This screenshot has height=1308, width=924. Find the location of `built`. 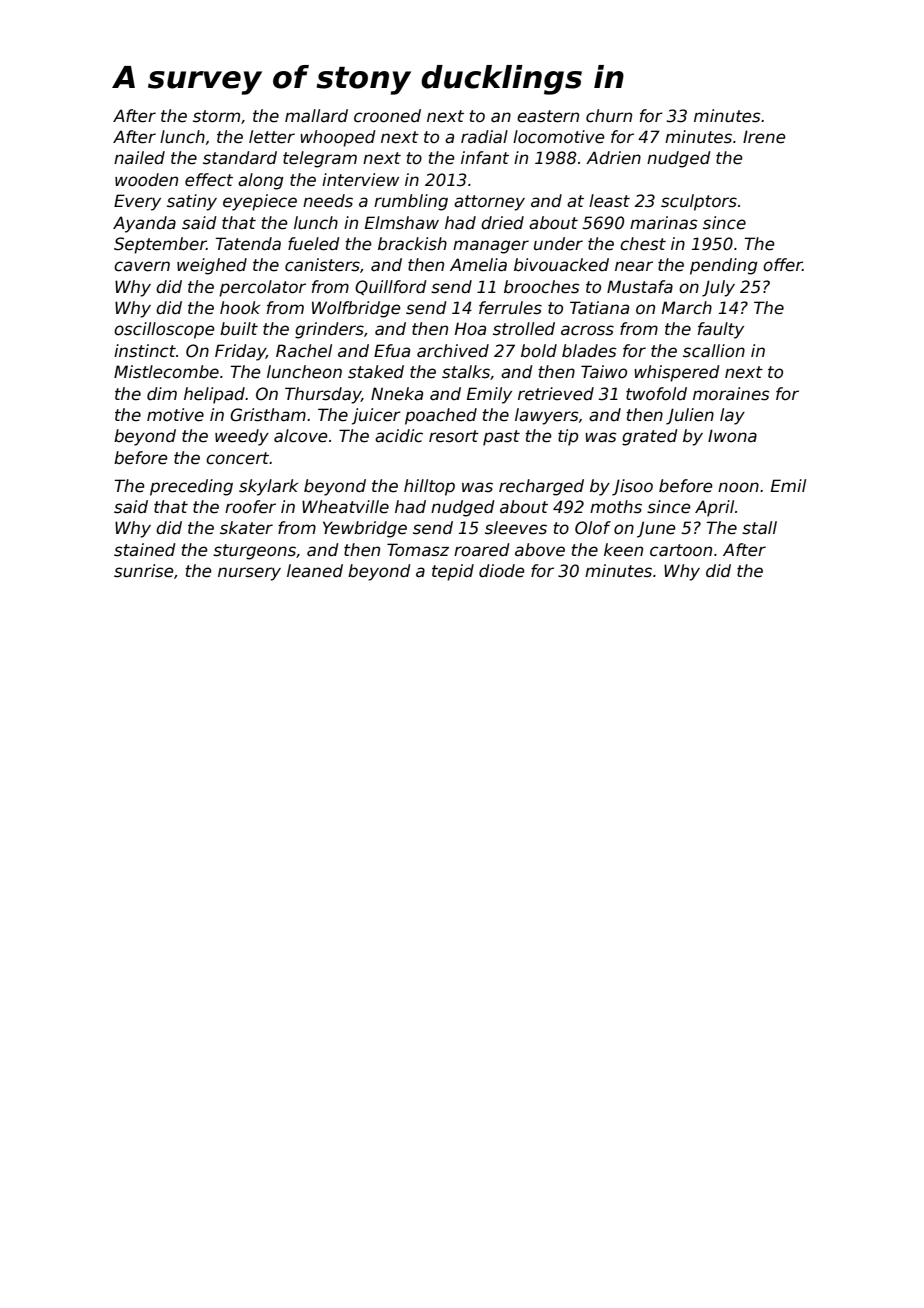

built is located at coordinates (239, 328).
